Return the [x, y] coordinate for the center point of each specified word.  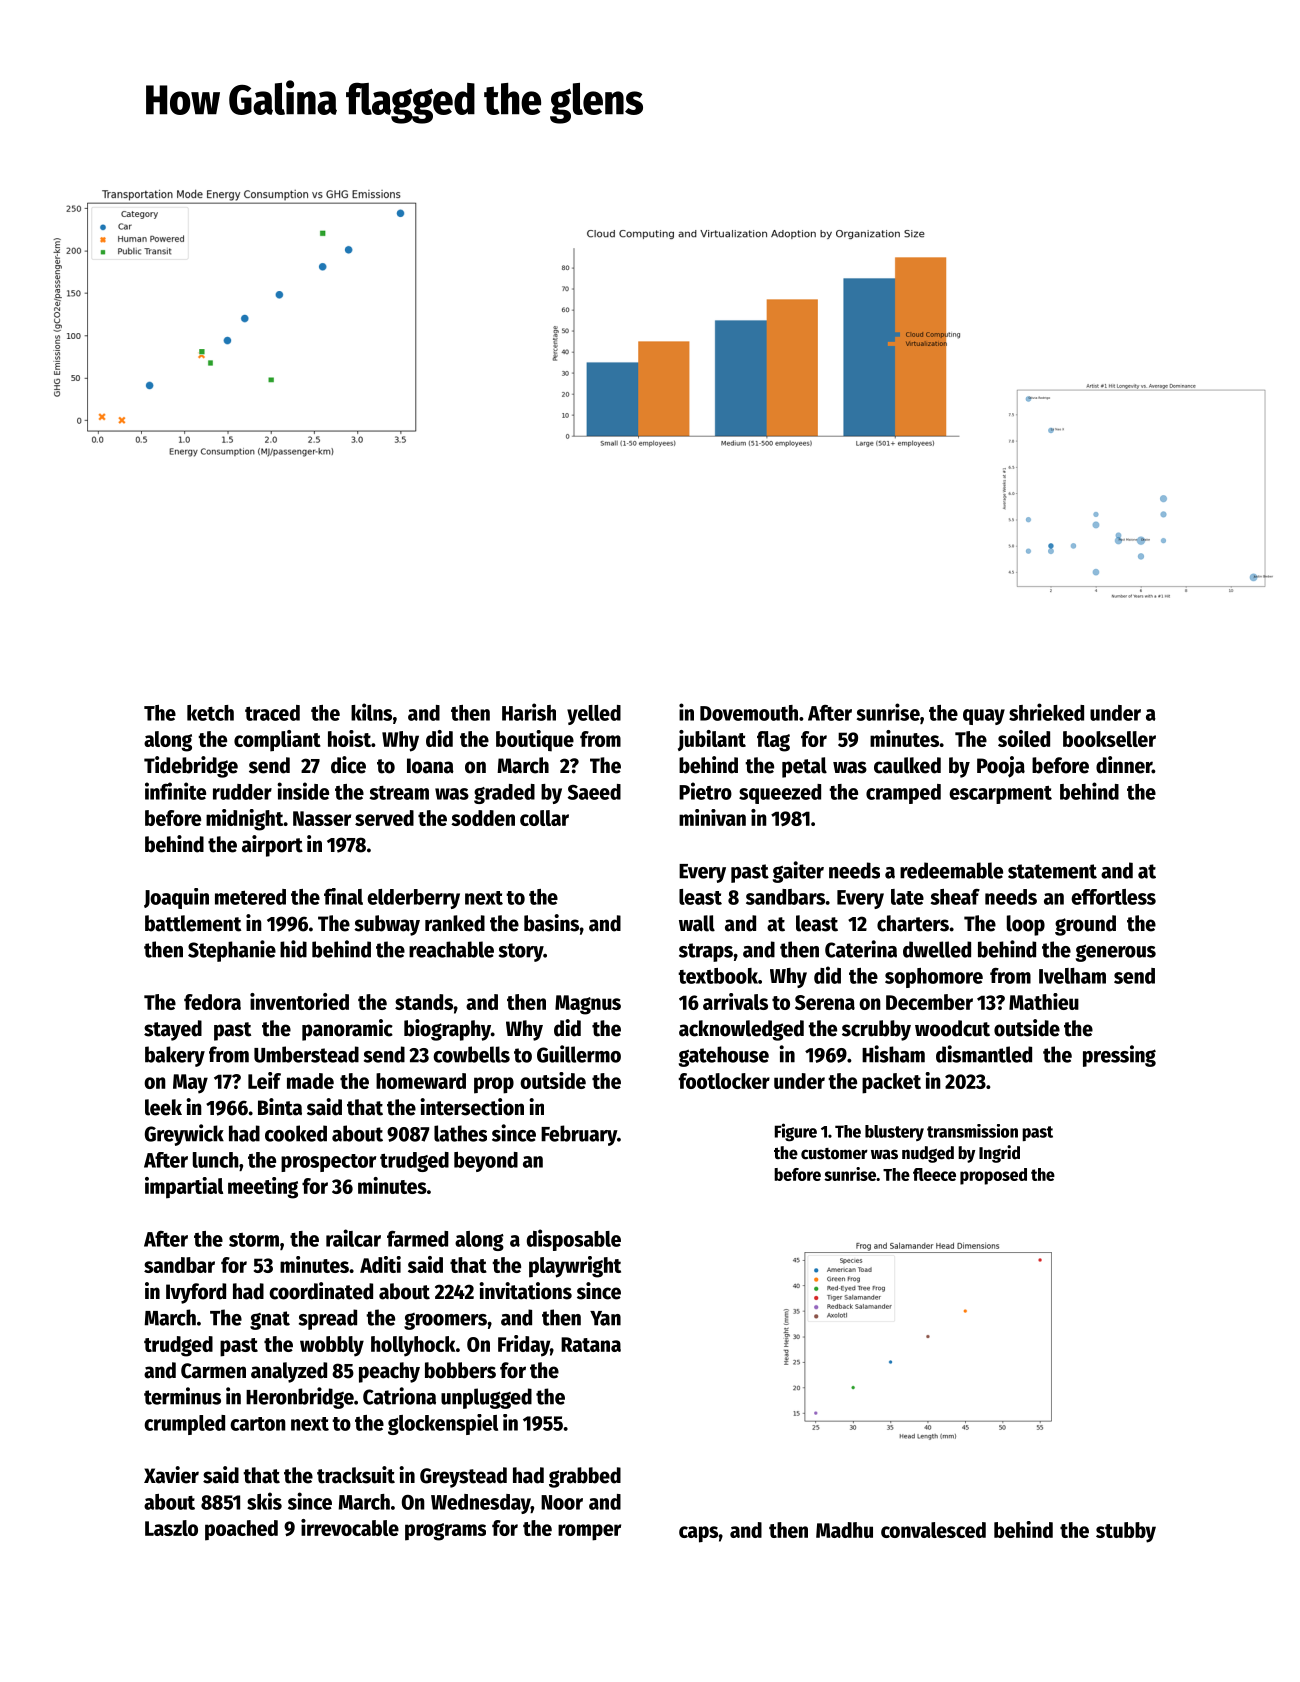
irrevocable [350, 1527]
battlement [193, 923]
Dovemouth [749, 713]
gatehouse [724, 1056]
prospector [328, 1163]
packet [891, 1083]
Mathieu [1044, 1001]
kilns [371, 712]
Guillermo [579, 1054]
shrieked [1046, 712]
